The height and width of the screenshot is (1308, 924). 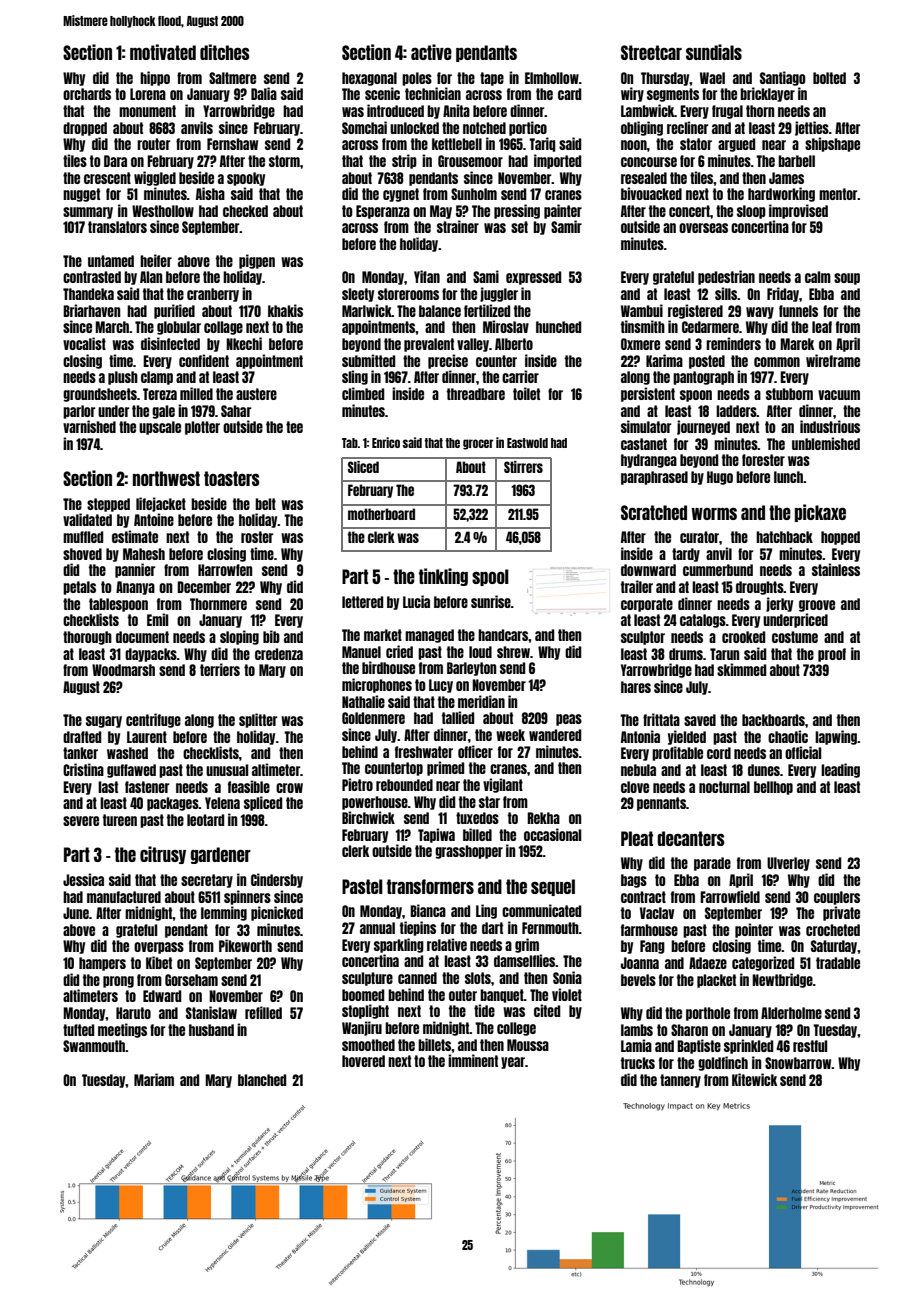 What do you see at coordinates (368, 360) in the screenshot?
I see `submitted` at bounding box center [368, 360].
